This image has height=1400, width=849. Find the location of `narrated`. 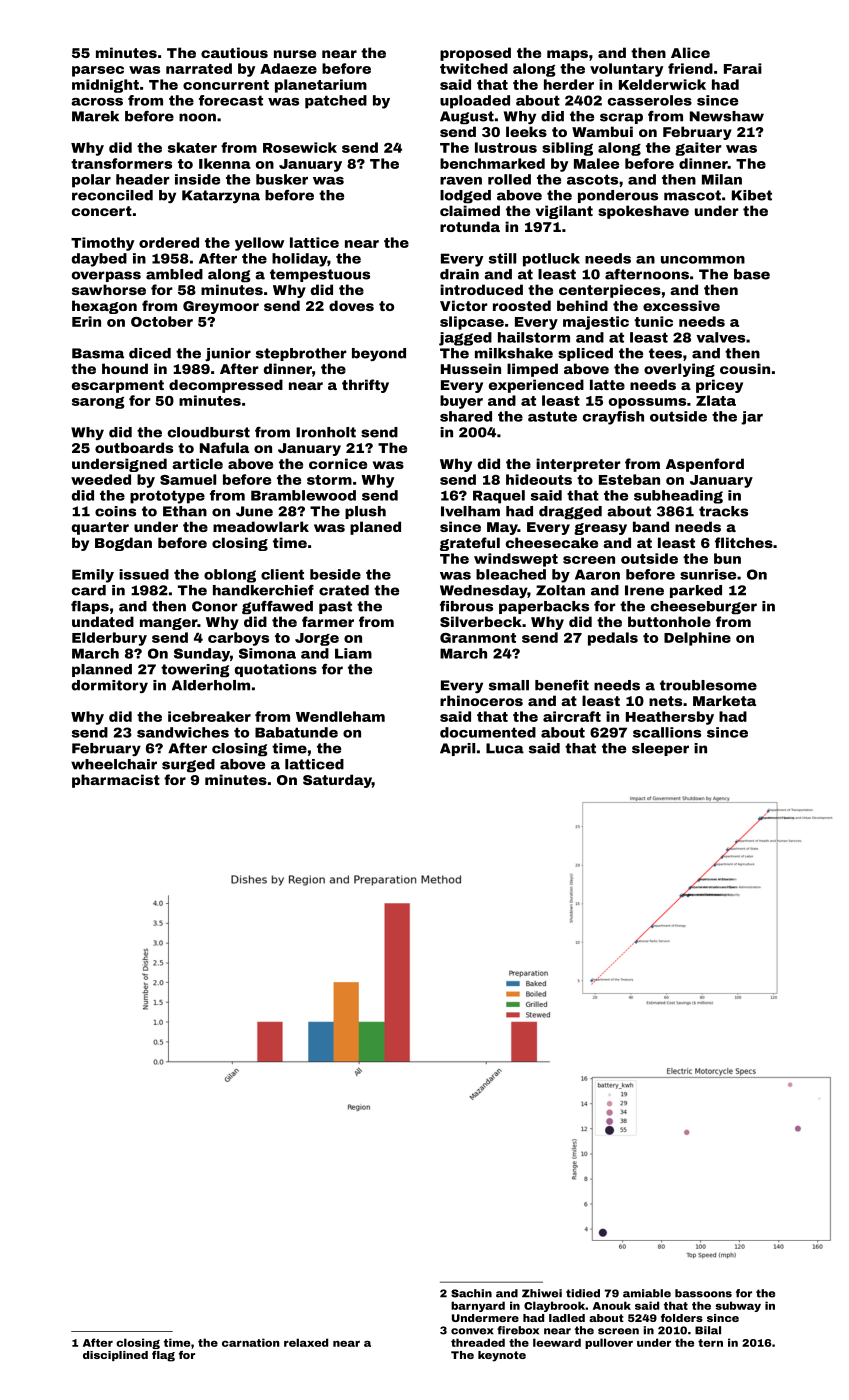

narrated is located at coordinates (199, 68).
